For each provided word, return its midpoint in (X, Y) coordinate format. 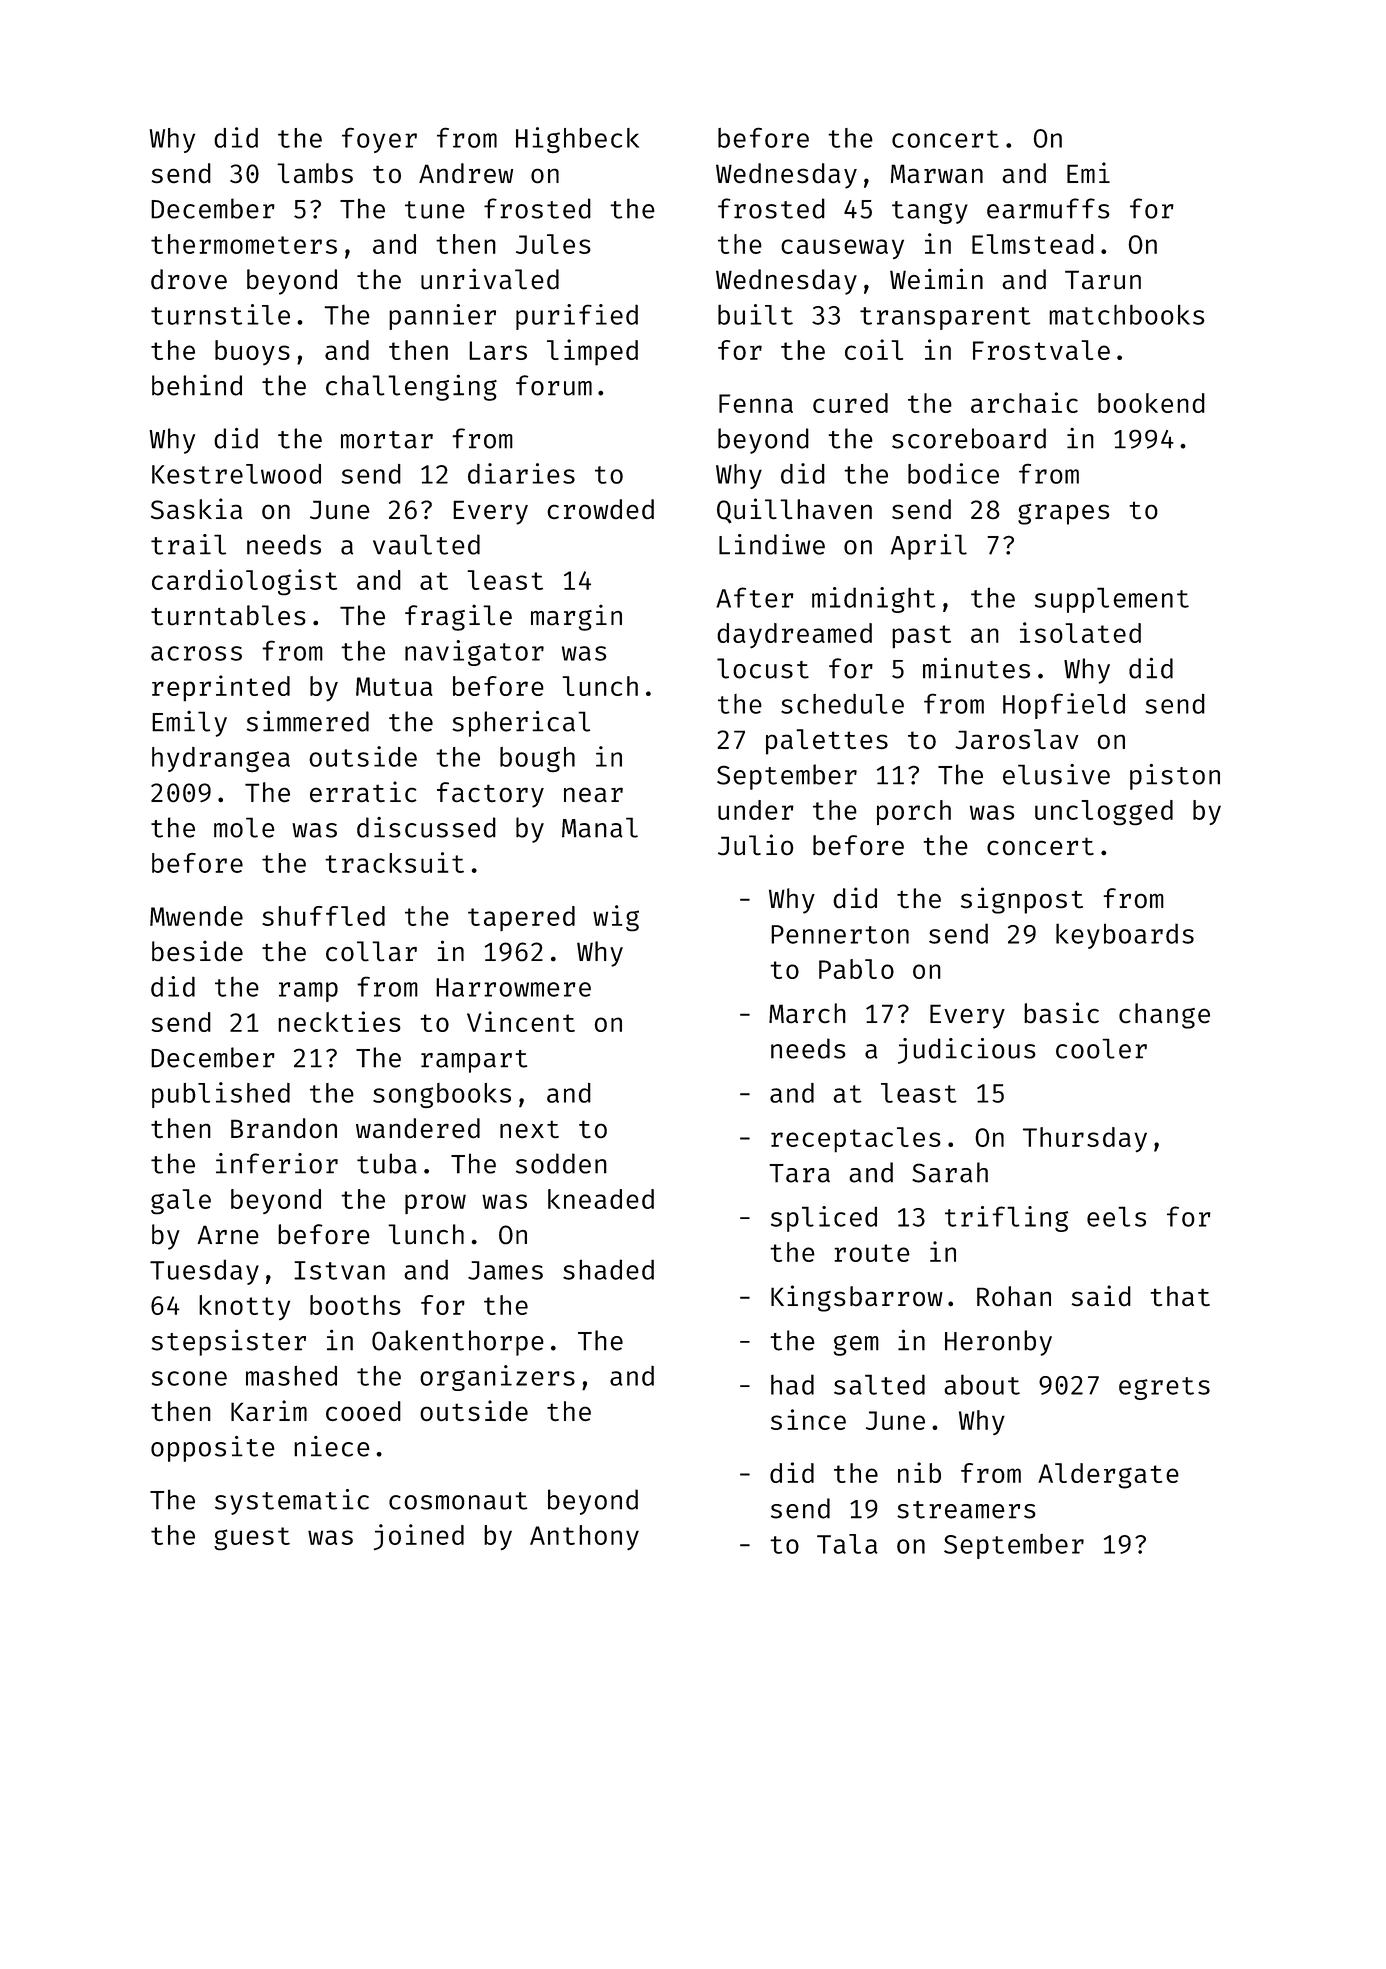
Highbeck (577, 140)
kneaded (601, 1199)
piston (1175, 777)
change (1164, 1016)
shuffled (323, 916)
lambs (315, 173)
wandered (418, 1128)
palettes (827, 742)
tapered (521, 918)
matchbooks (1127, 314)
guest (252, 1538)
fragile (458, 617)
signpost (1022, 900)
